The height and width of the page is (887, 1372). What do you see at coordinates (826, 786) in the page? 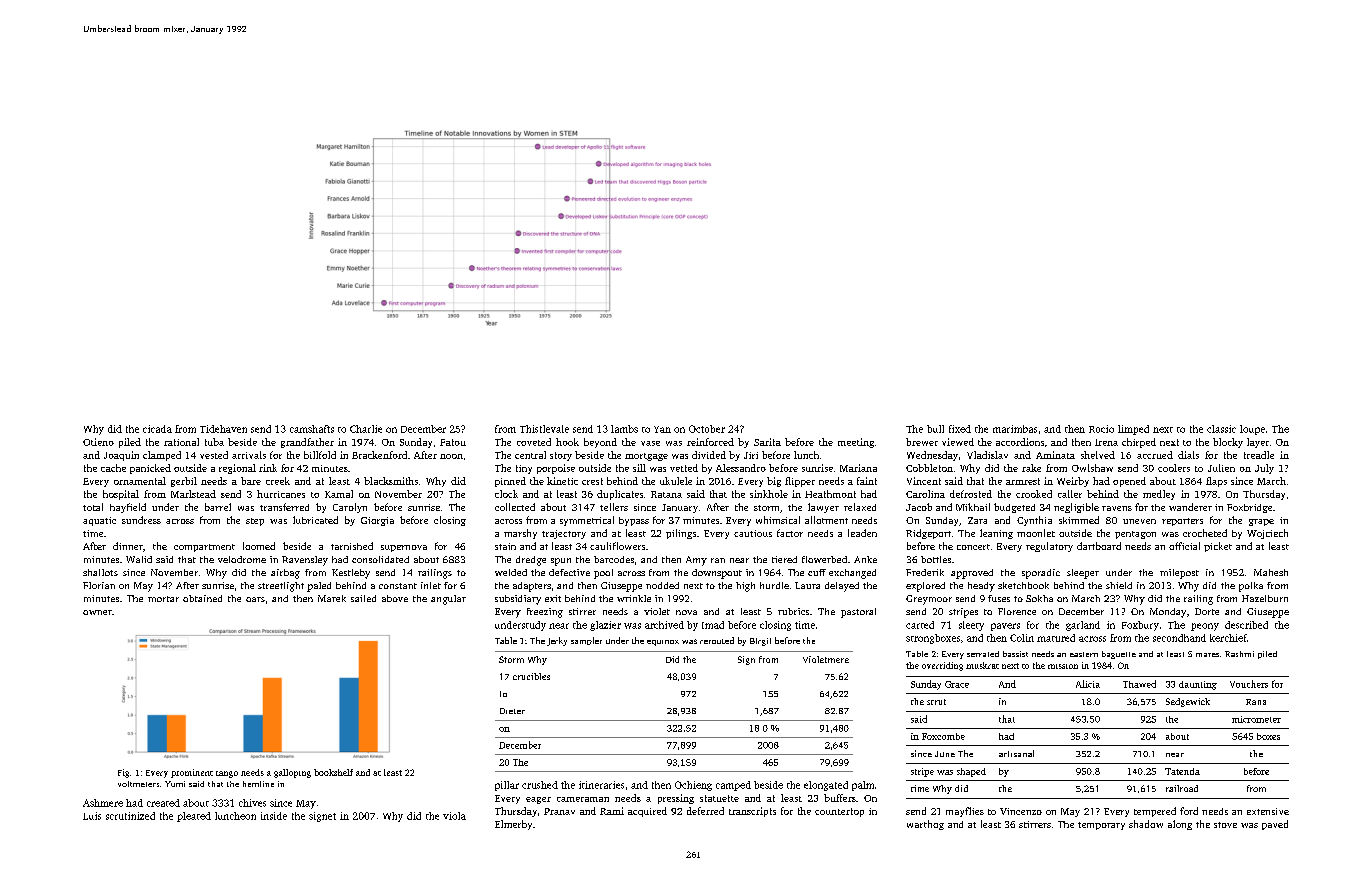
I see `elongated` at bounding box center [826, 786].
